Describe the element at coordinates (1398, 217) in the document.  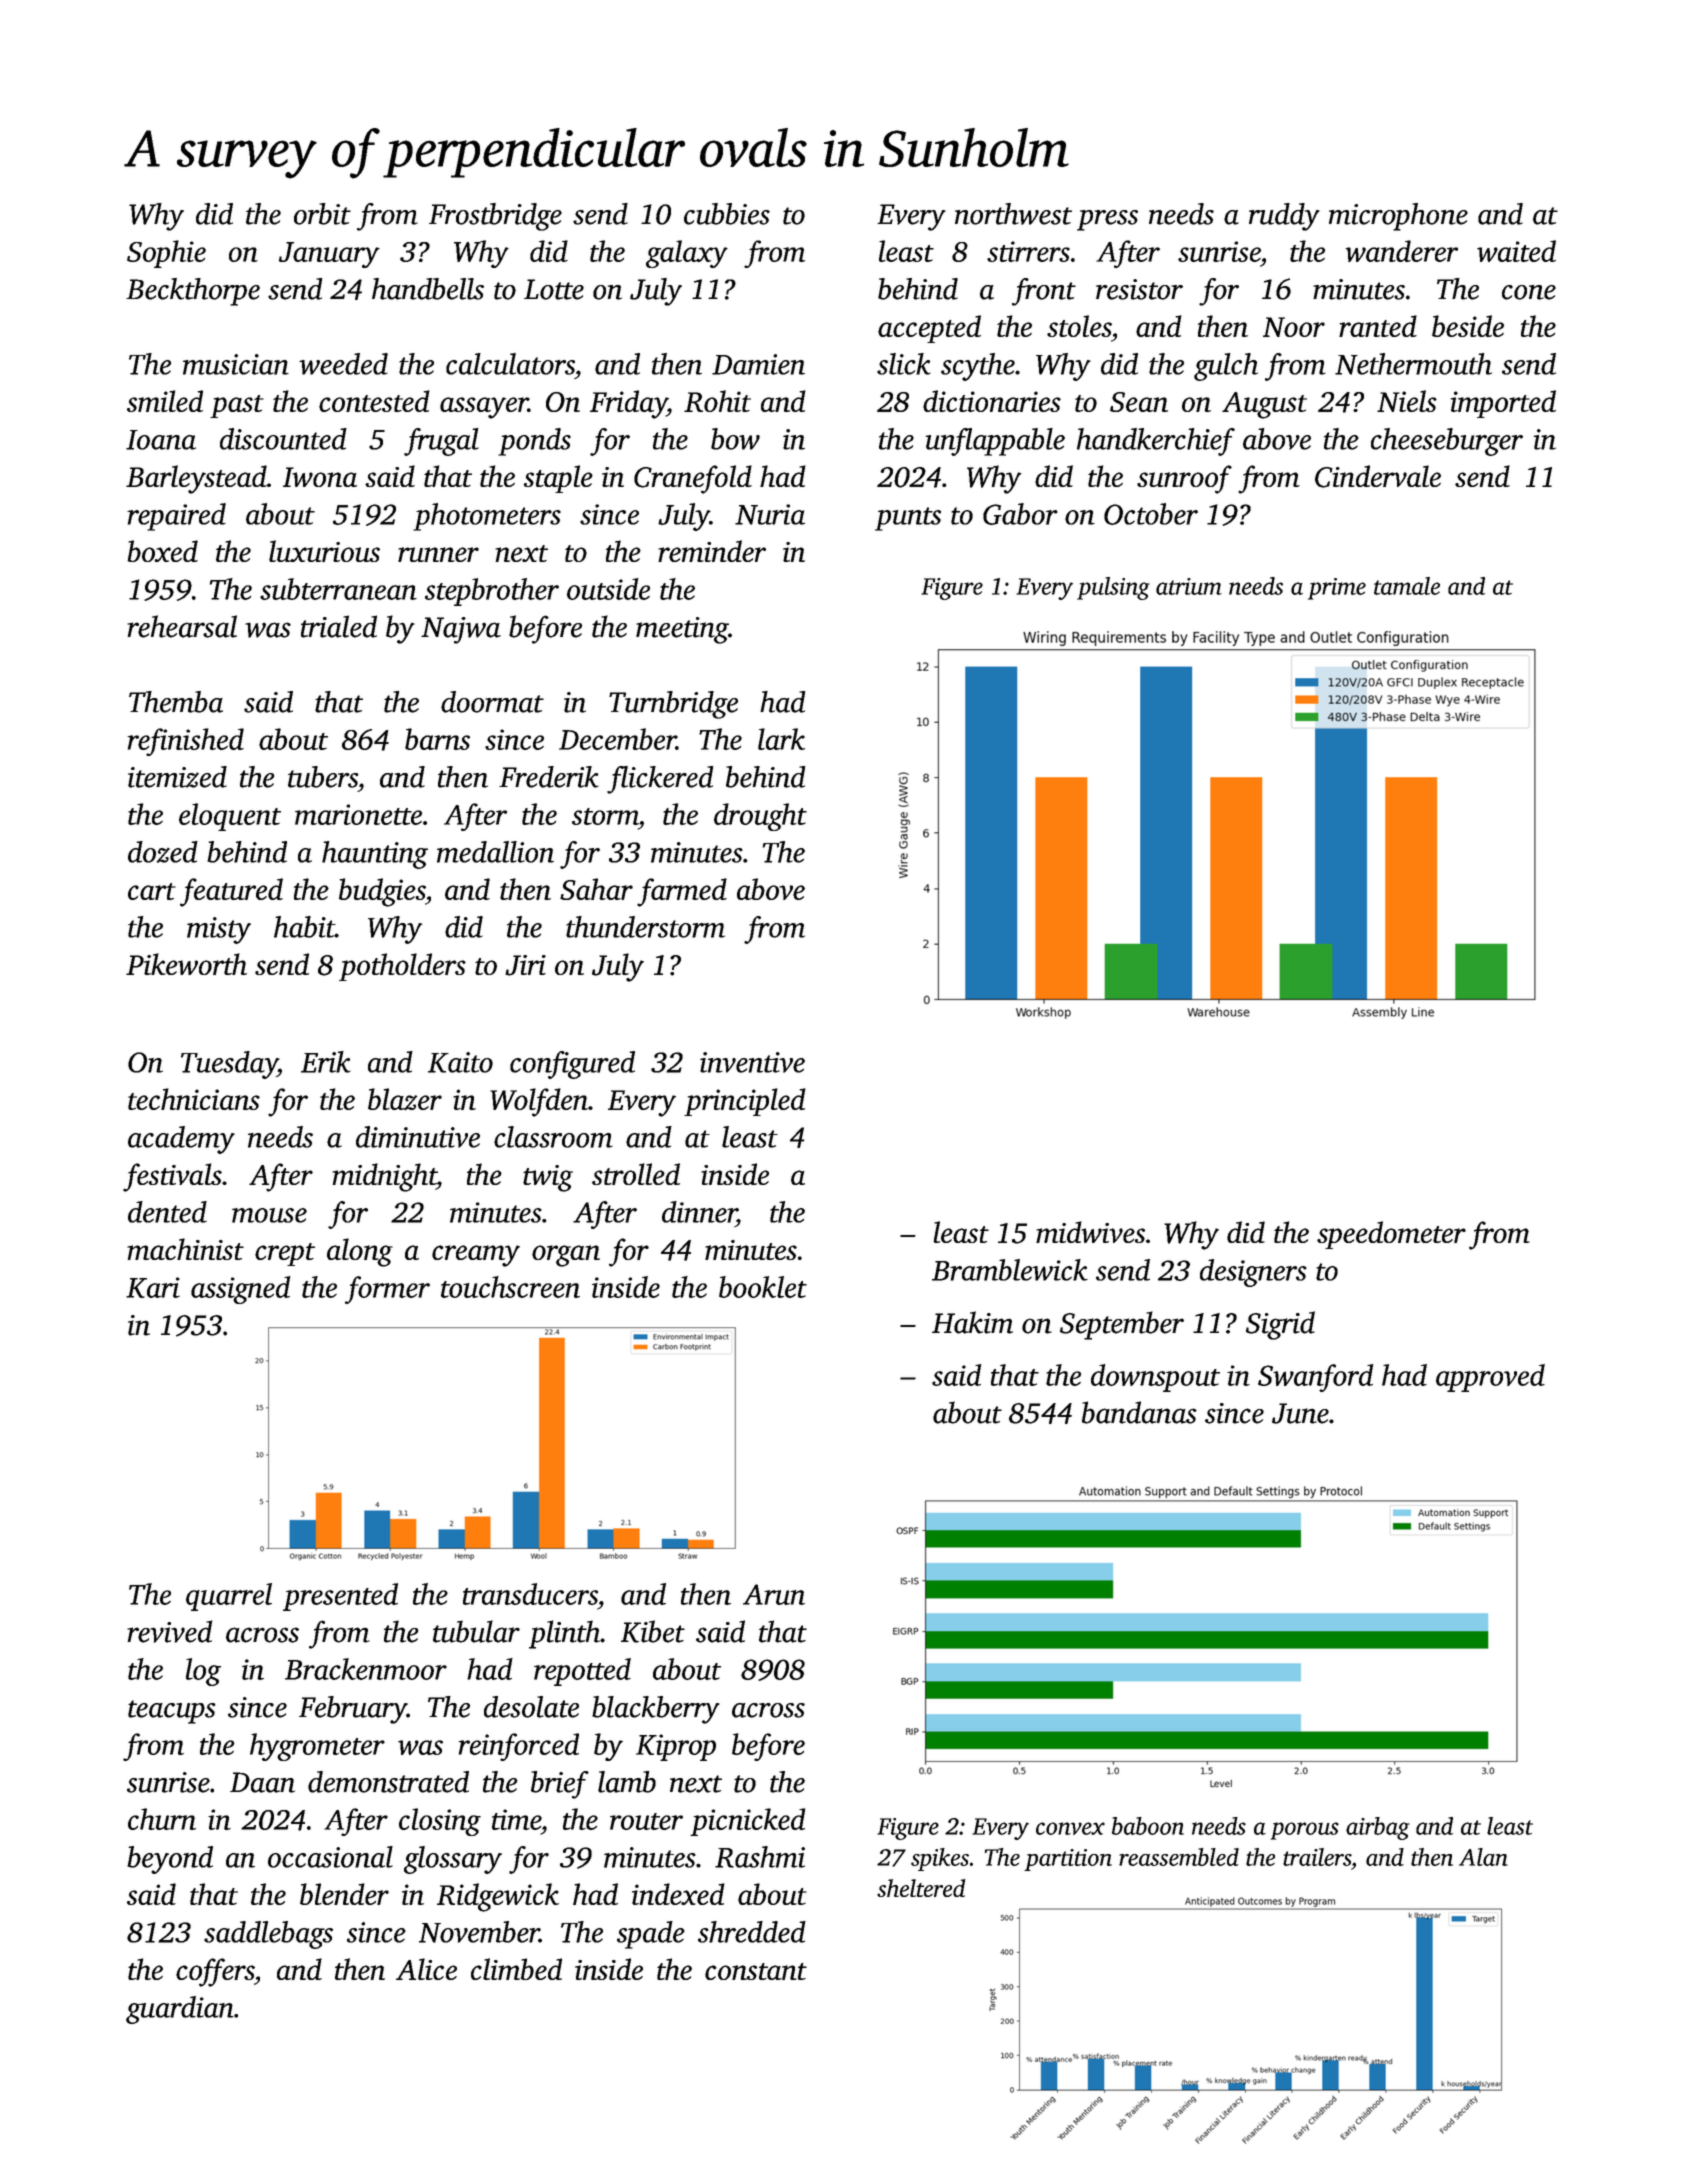
I see `microphone` at that location.
